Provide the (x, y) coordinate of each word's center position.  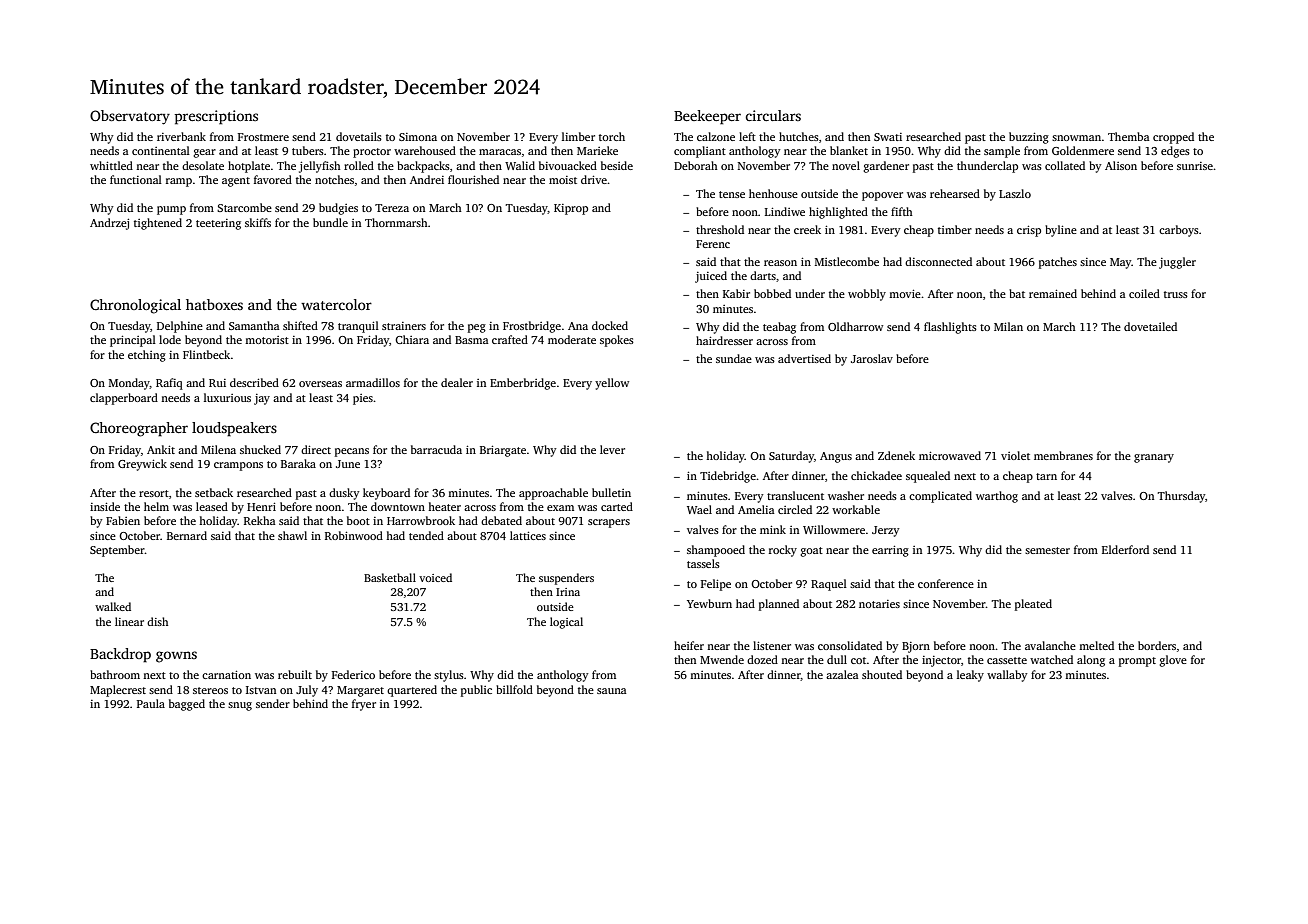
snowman (1076, 138)
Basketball (390, 577)
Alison (1121, 165)
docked (610, 325)
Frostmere (263, 137)
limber (578, 136)
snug (240, 706)
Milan (1008, 326)
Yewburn (709, 603)
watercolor (336, 304)
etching (147, 356)
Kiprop (571, 209)
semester (1047, 550)
